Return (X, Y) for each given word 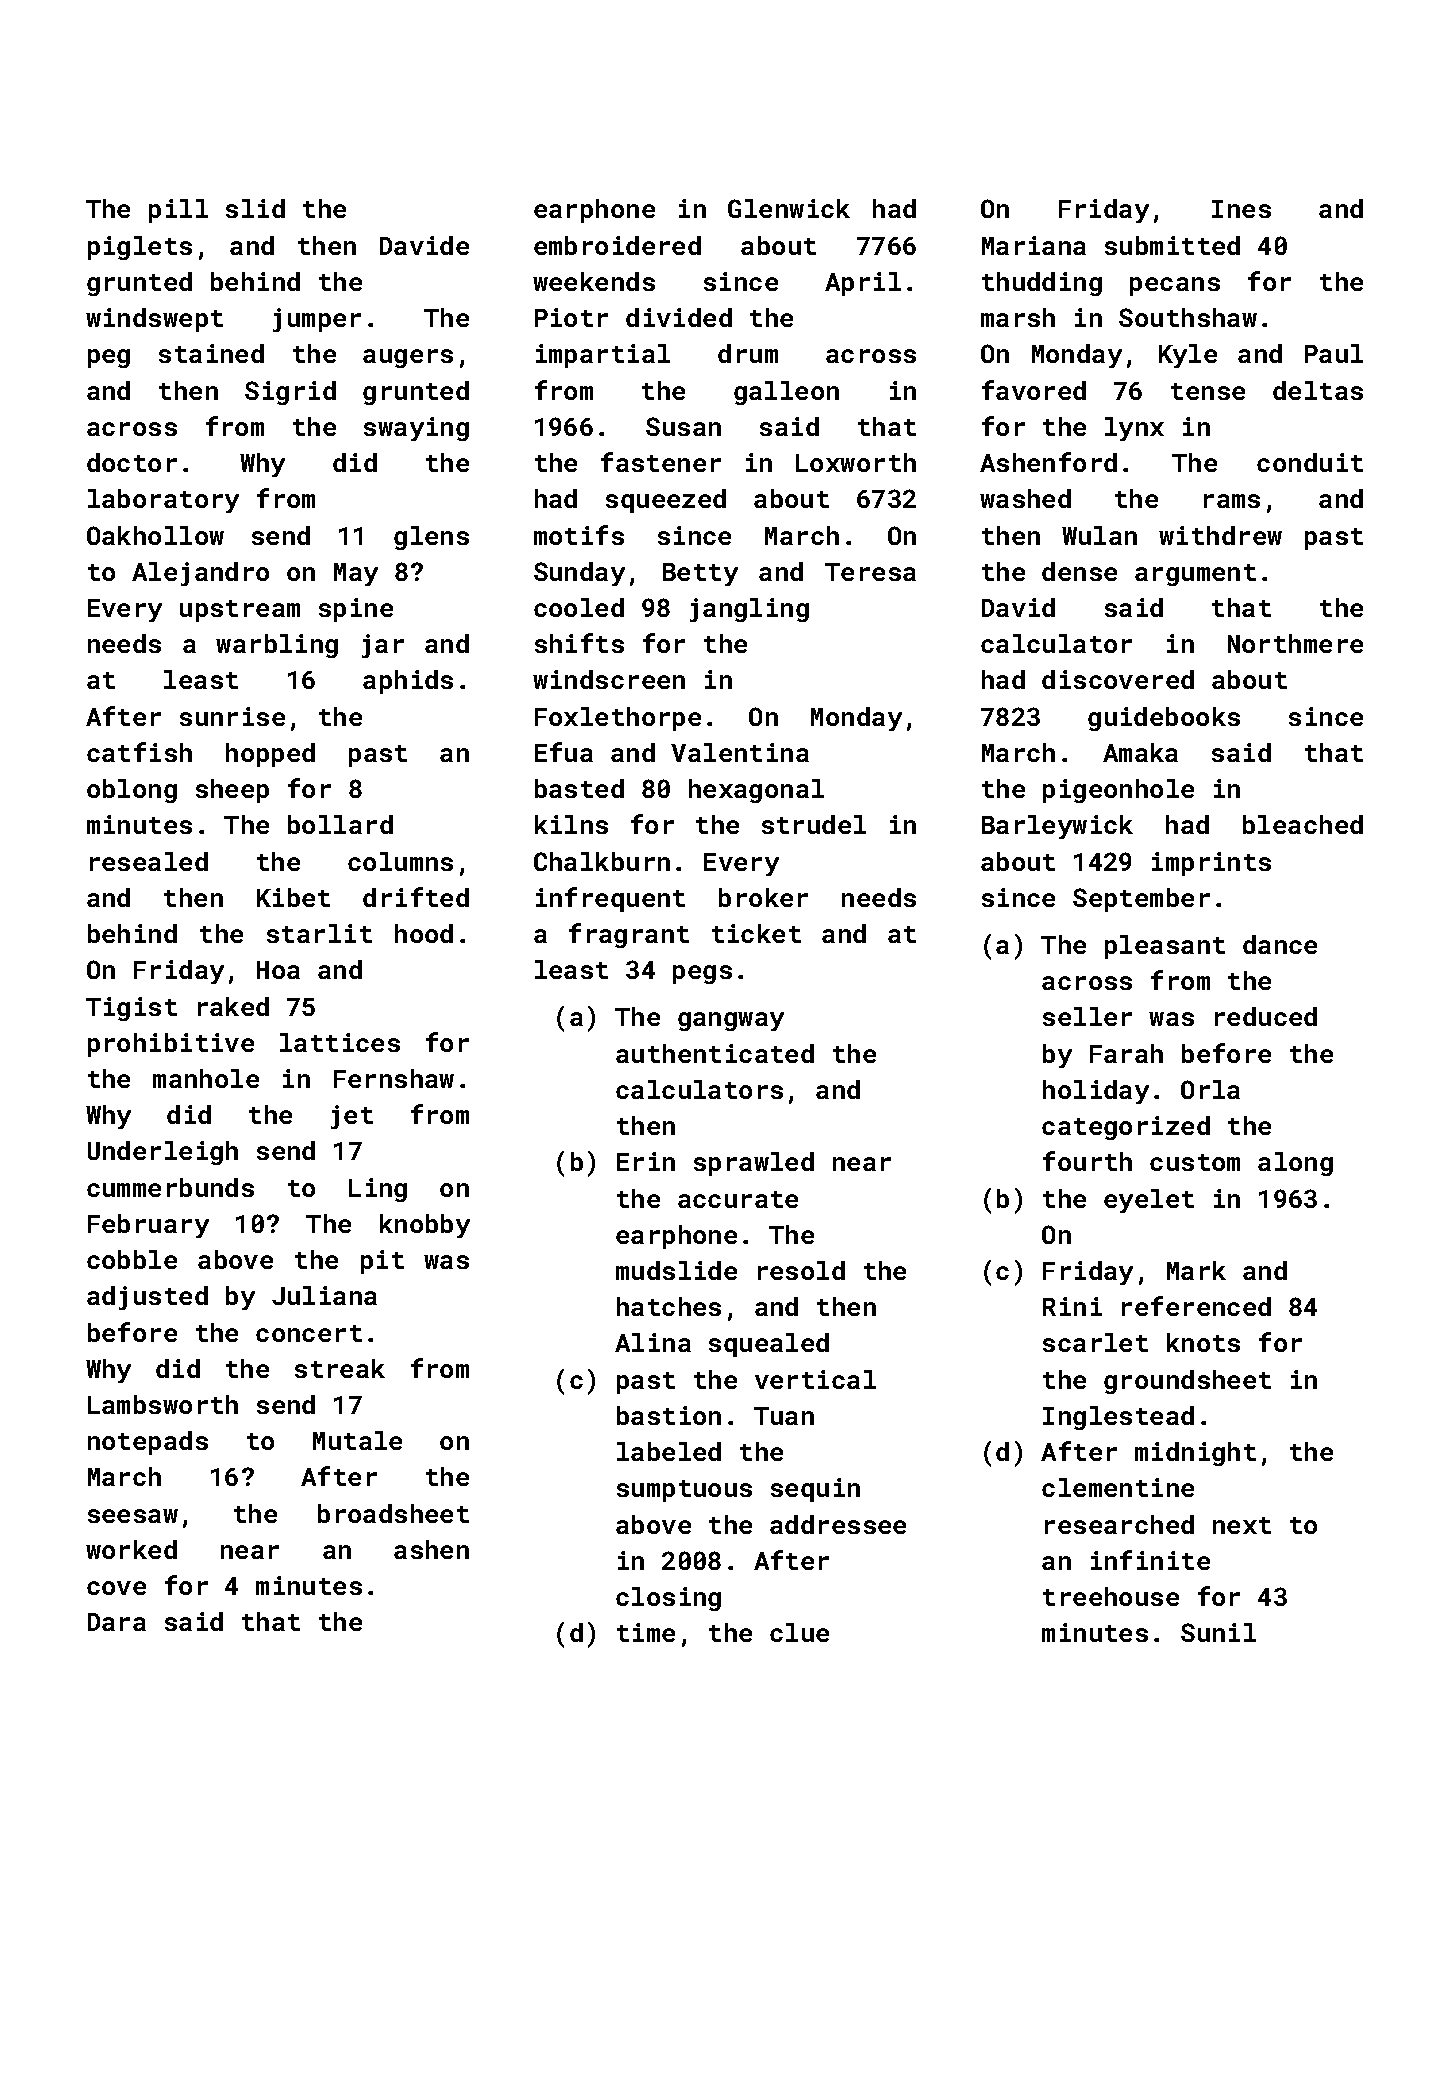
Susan (683, 426)
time (646, 1632)
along (1295, 1164)
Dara (117, 1622)
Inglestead (1118, 1418)
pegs (702, 974)
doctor (132, 462)
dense (1079, 571)
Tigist (131, 1009)
